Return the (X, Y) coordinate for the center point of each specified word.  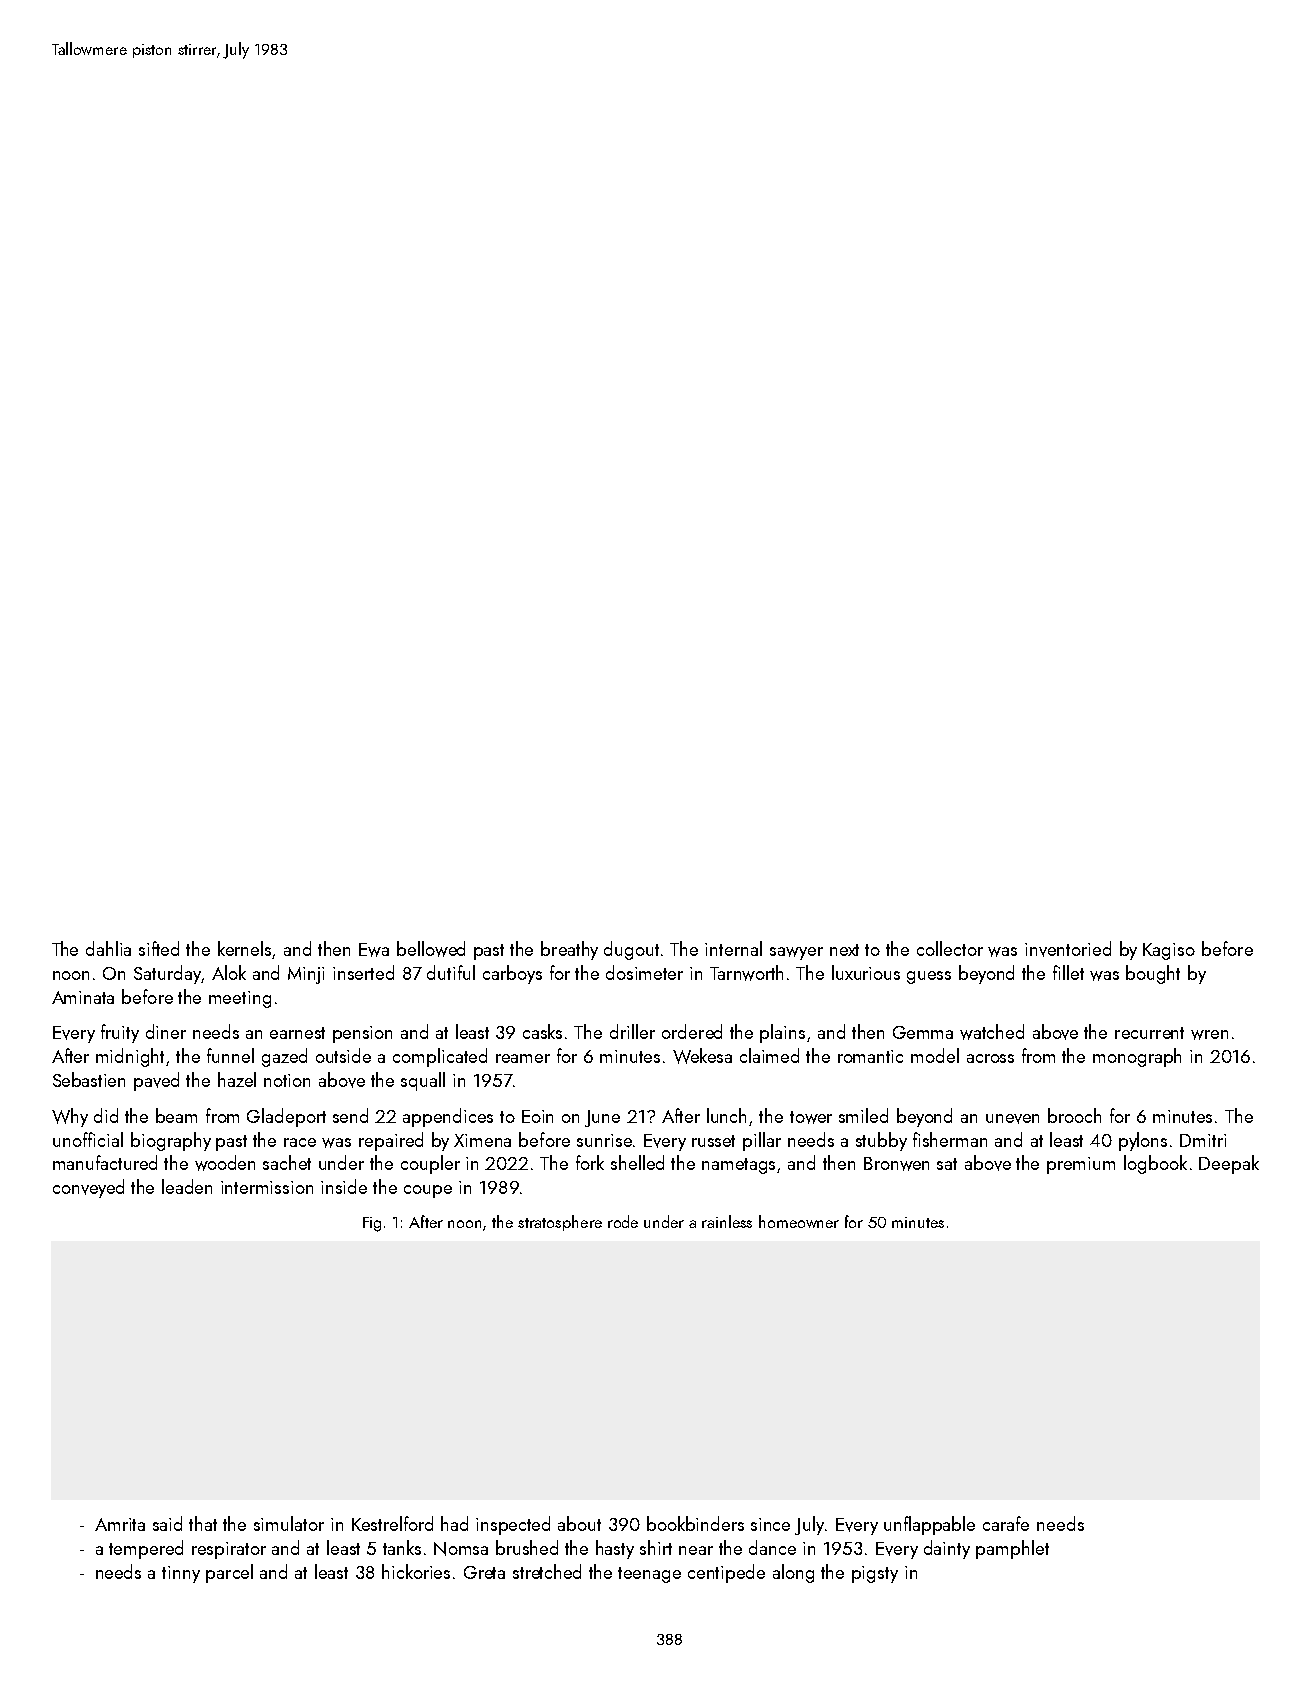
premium (1081, 1165)
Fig (372, 1224)
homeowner (799, 1221)
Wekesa (702, 1056)
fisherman (950, 1139)
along (793, 1573)
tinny (181, 1574)
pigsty (875, 1574)
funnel (230, 1055)
